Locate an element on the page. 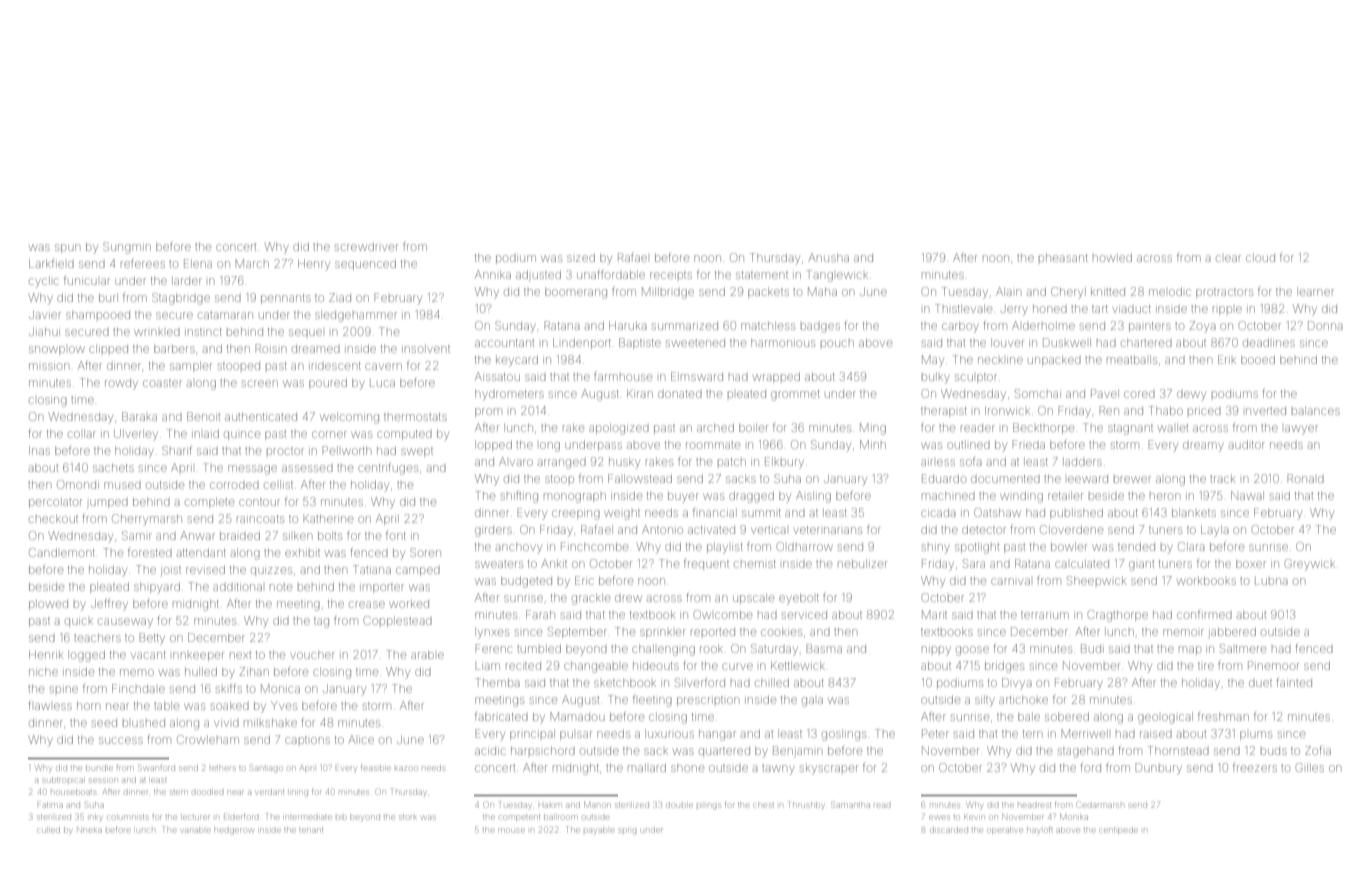 The height and width of the document is (887, 1372). stem is located at coordinates (178, 792).
